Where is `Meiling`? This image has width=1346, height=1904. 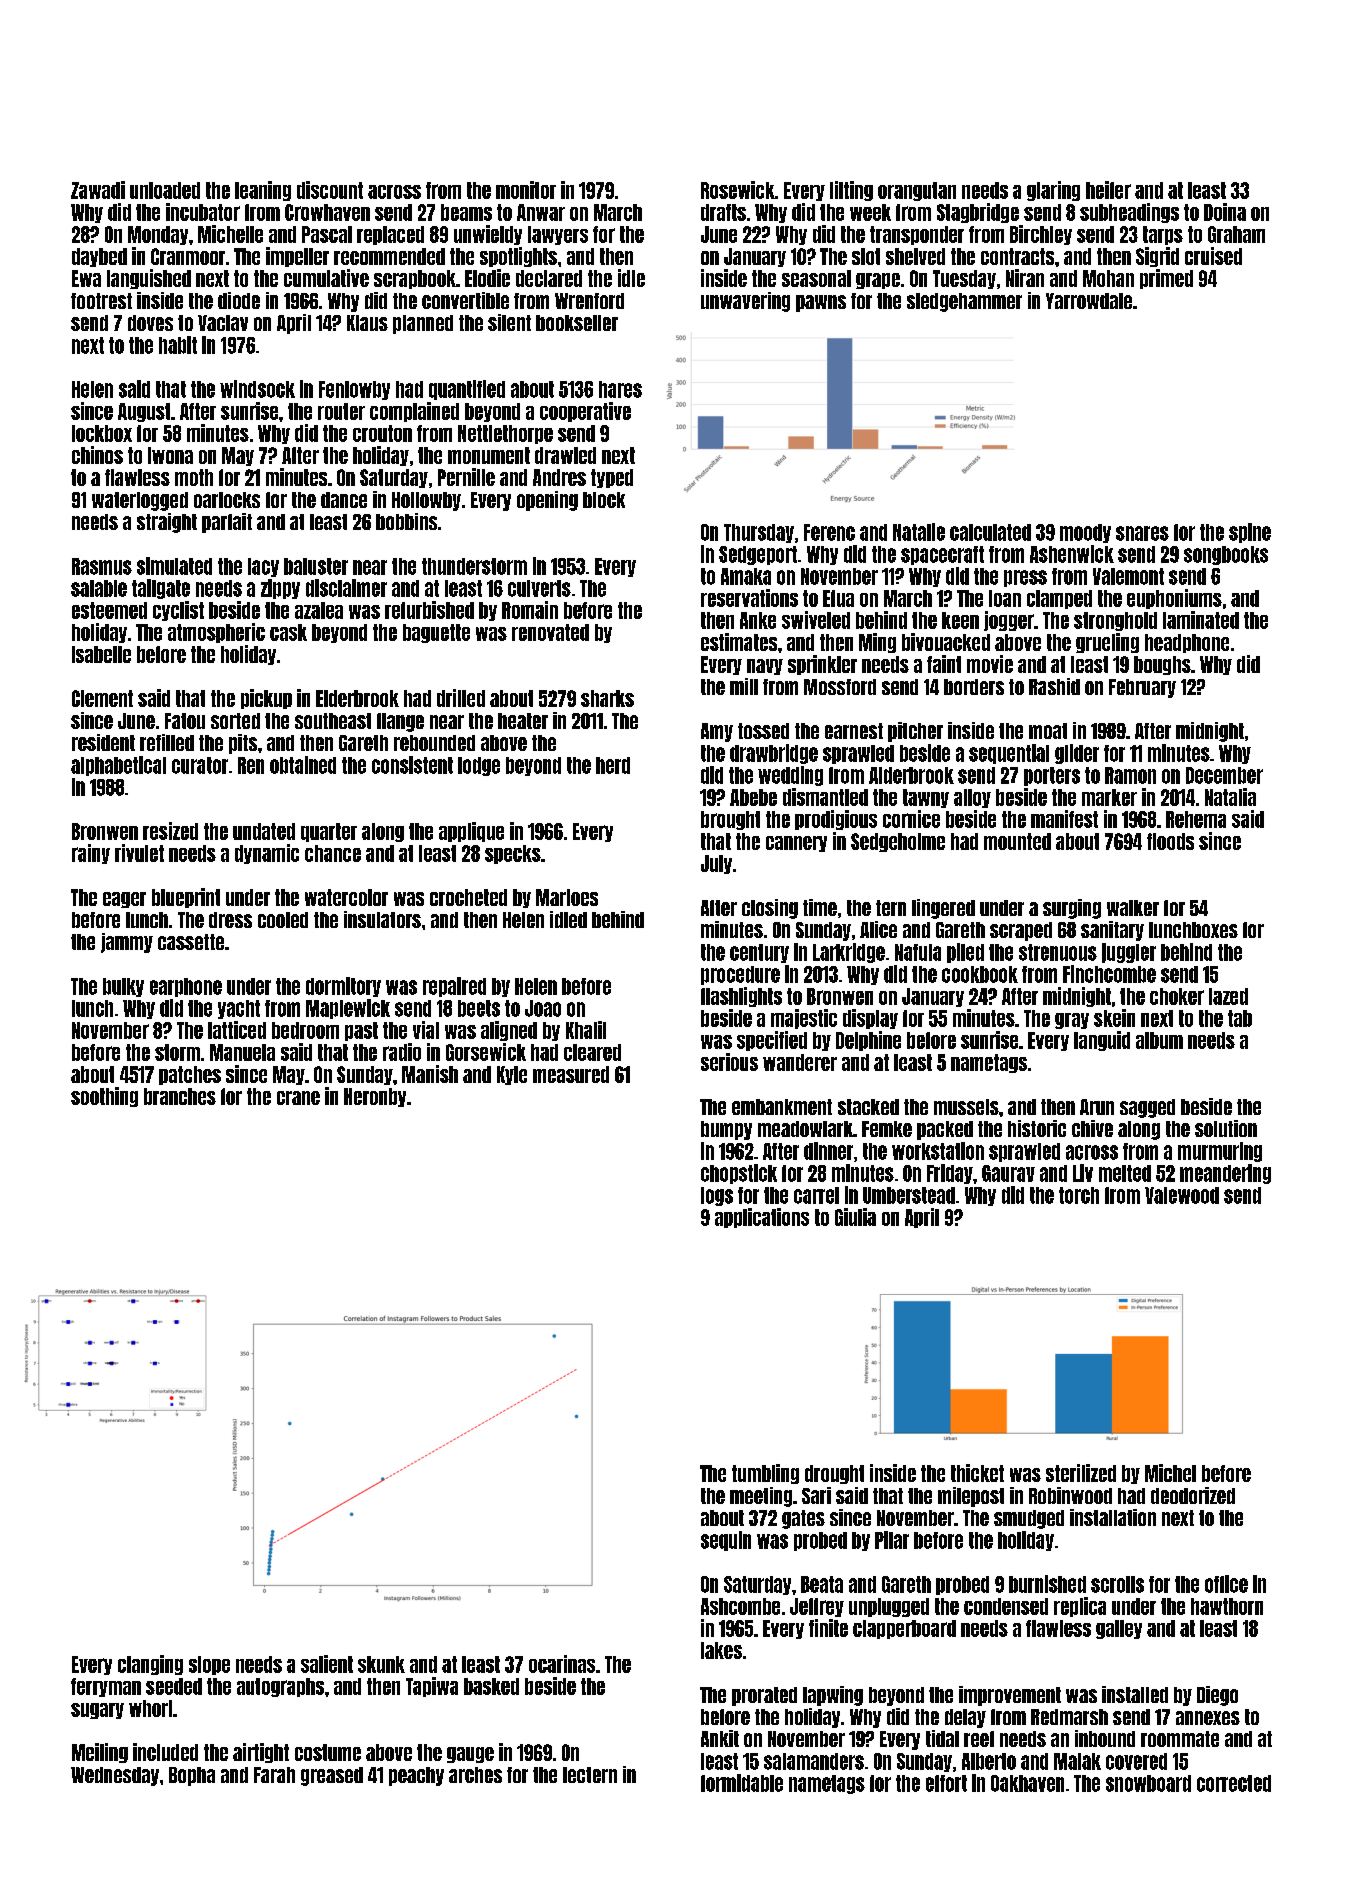
Meiling is located at coordinates (100, 1753).
